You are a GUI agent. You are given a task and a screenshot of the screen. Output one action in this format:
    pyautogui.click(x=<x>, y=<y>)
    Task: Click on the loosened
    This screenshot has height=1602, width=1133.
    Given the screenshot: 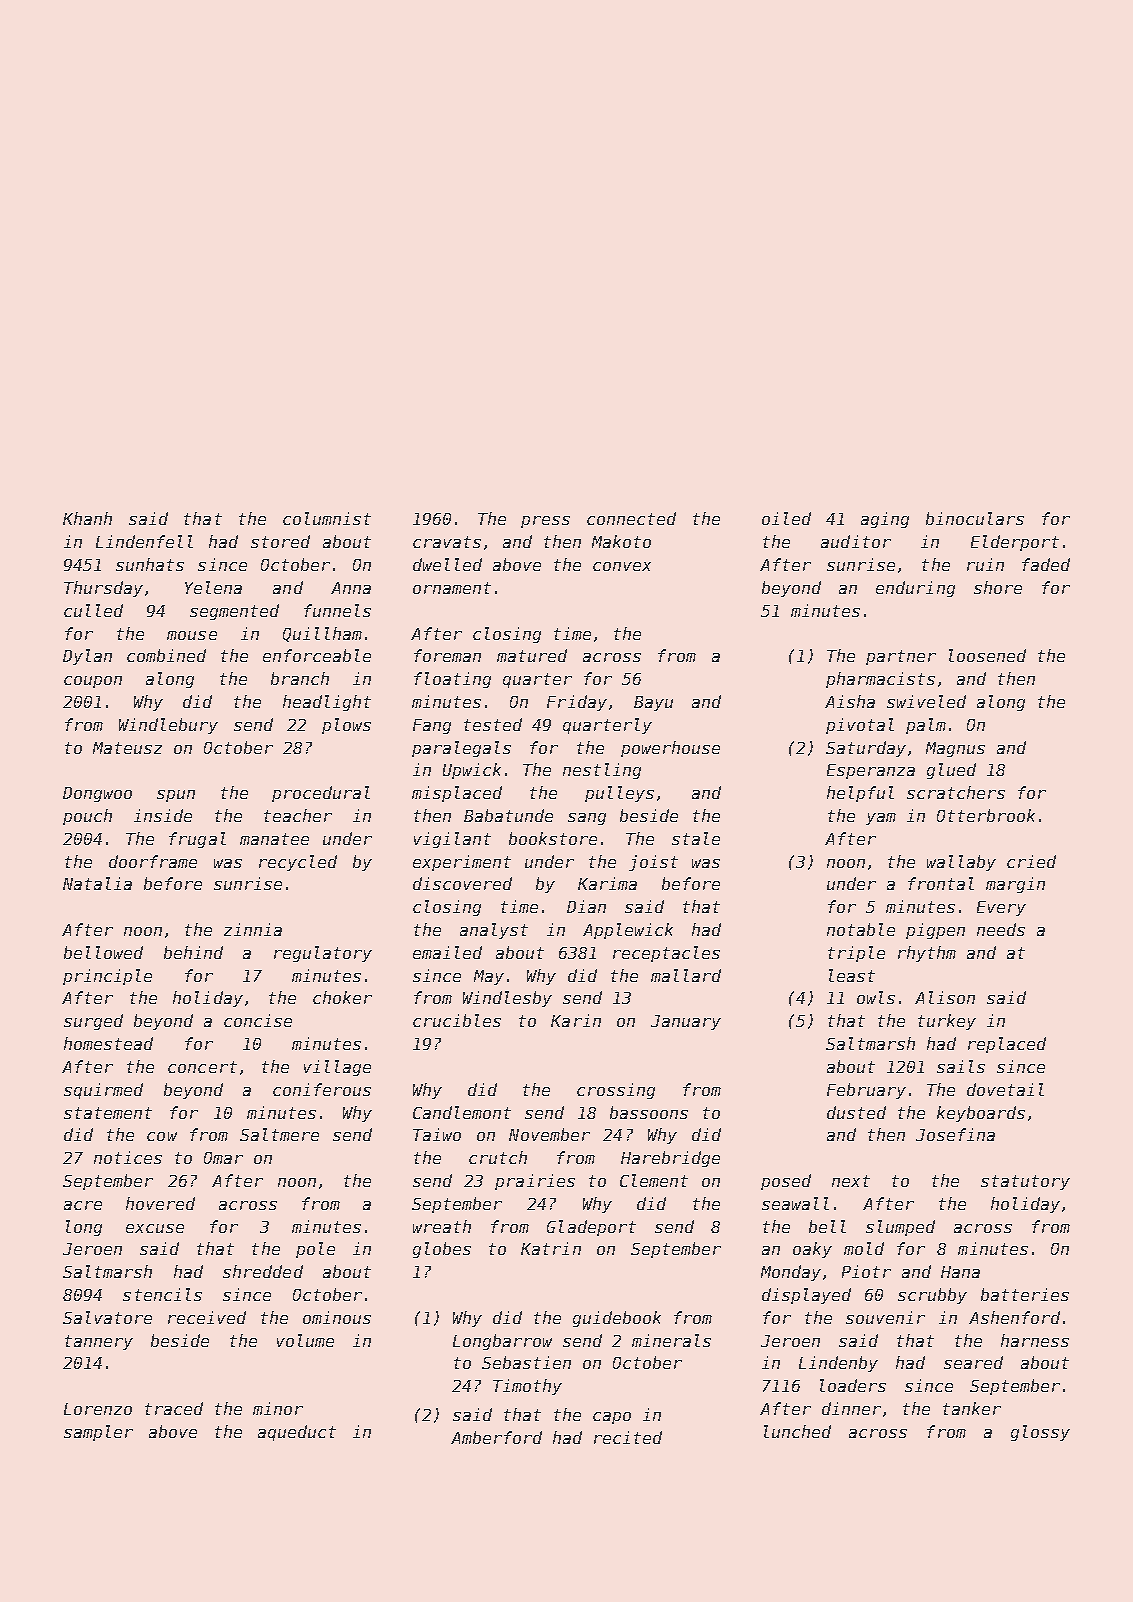 What is the action you would take?
    pyautogui.click(x=987, y=655)
